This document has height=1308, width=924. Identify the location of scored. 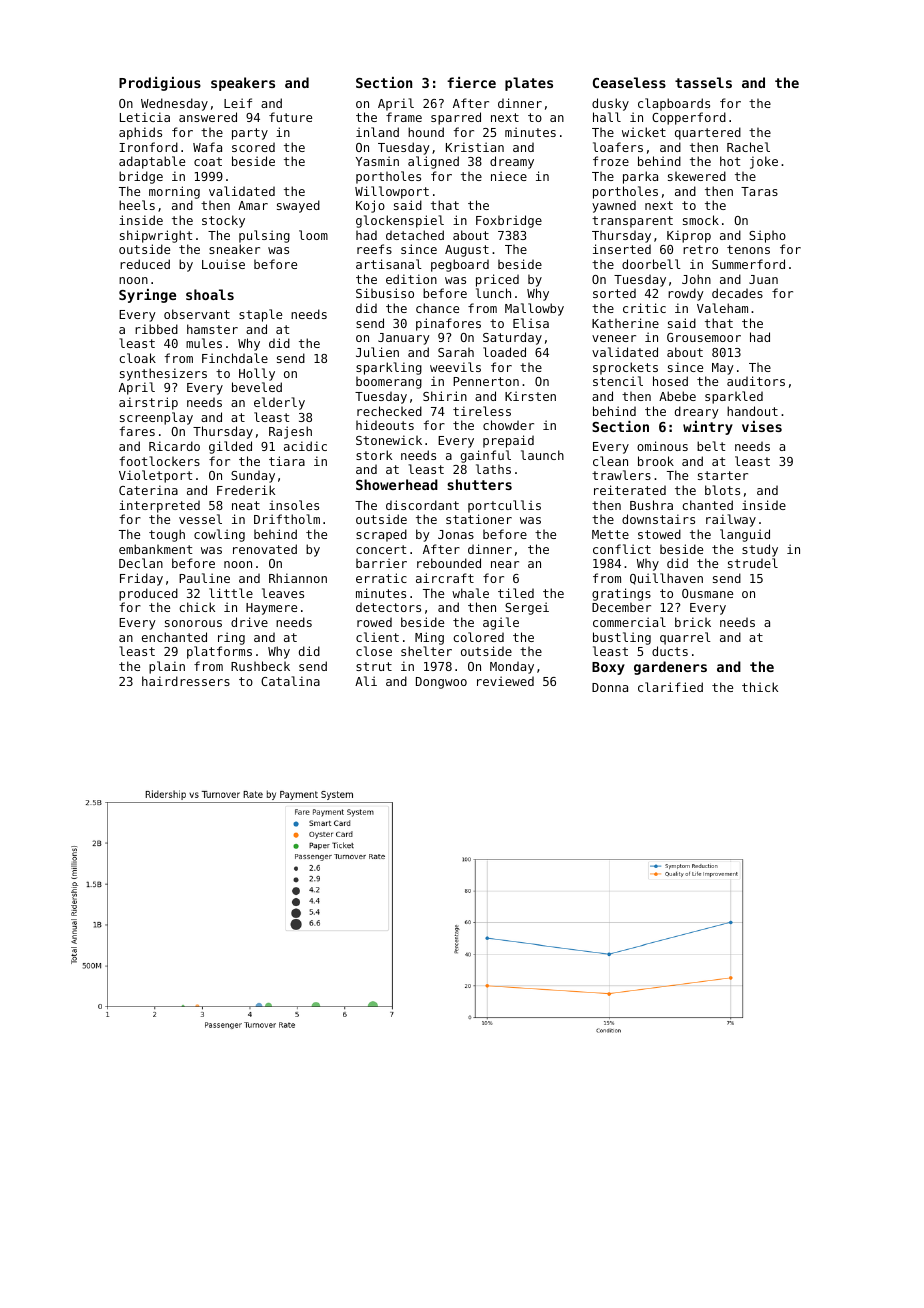
(253, 147).
